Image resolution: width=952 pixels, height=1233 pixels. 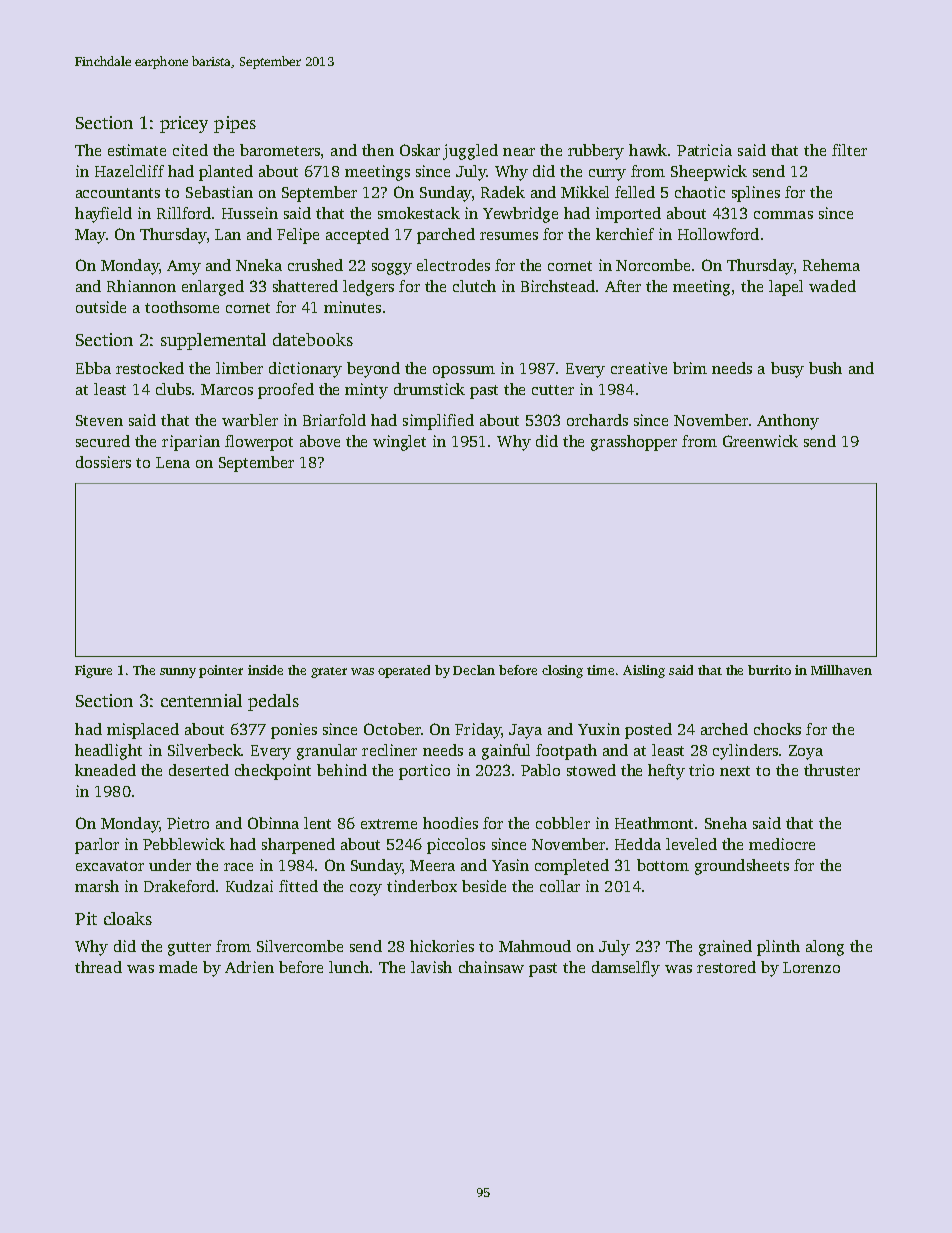 What do you see at coordinates (690, 368) in the screenshot?
I see `brim` at bounding box center [690, 368].
